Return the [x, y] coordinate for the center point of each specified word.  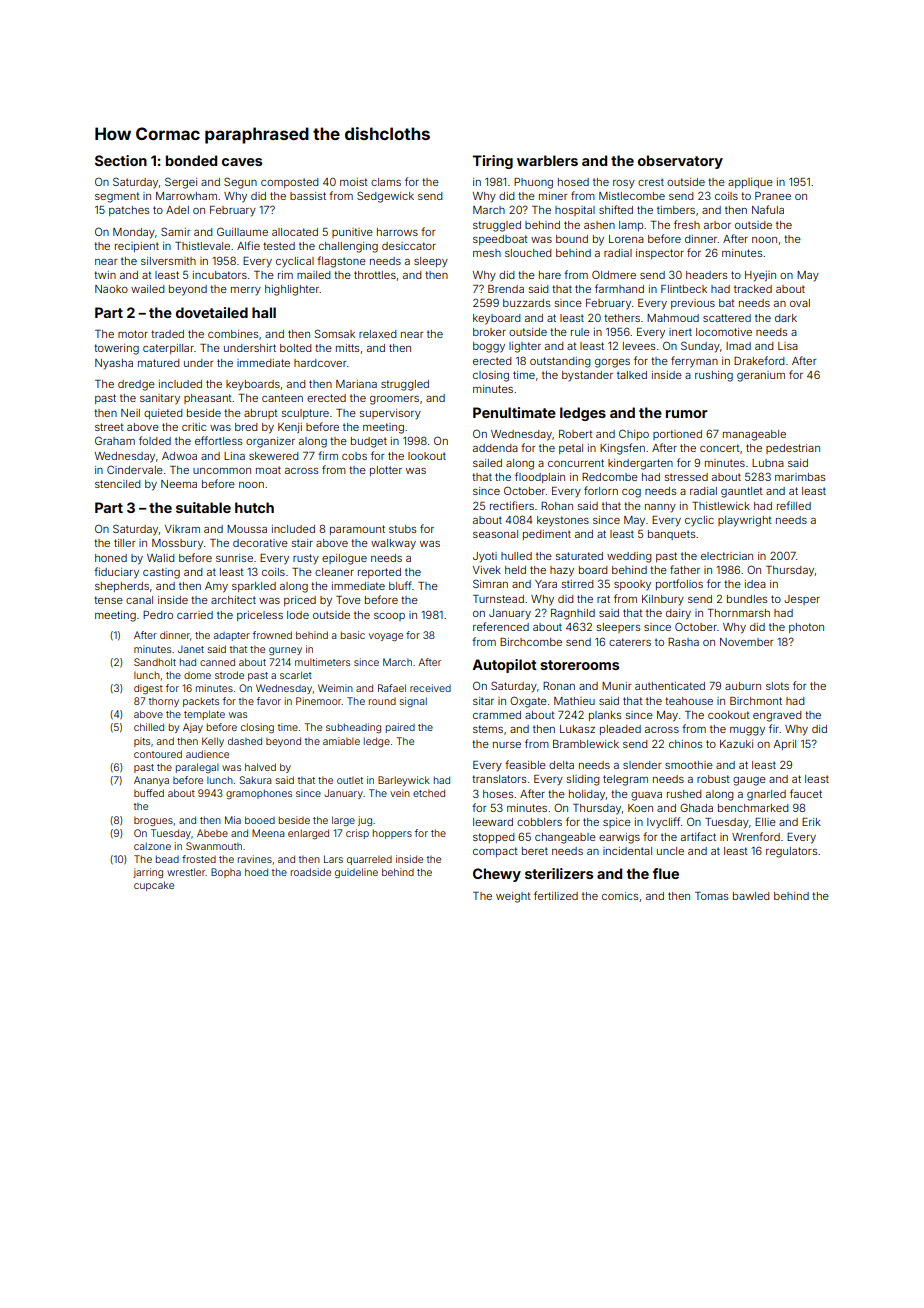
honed [111, 558]
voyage [386, 637]
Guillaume [242, 231]
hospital [575, 211]
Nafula [768, 209]
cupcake [154, 886]
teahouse [689, 701]
